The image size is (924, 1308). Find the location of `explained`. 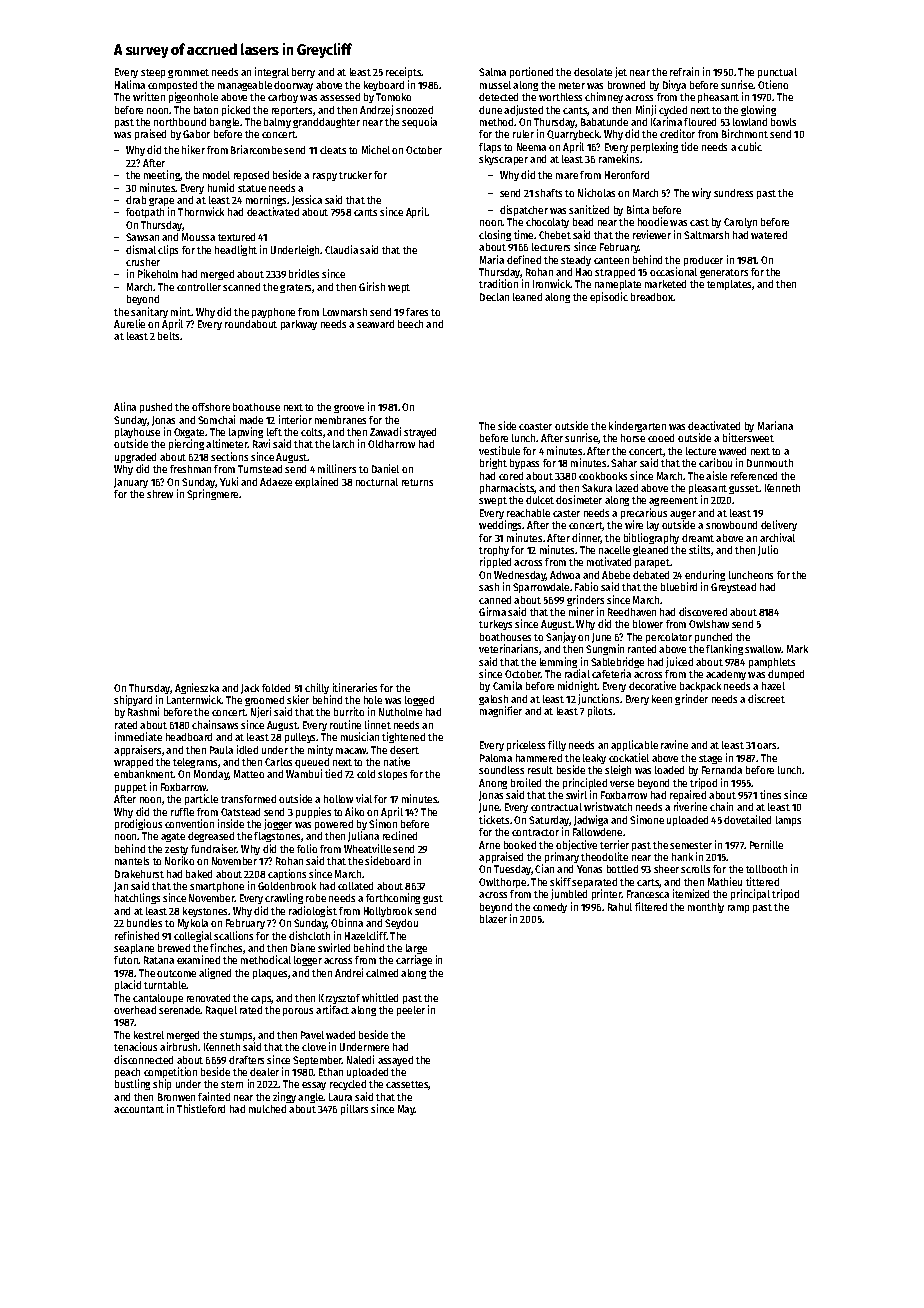

explained is located at coordinates (316, 482).
